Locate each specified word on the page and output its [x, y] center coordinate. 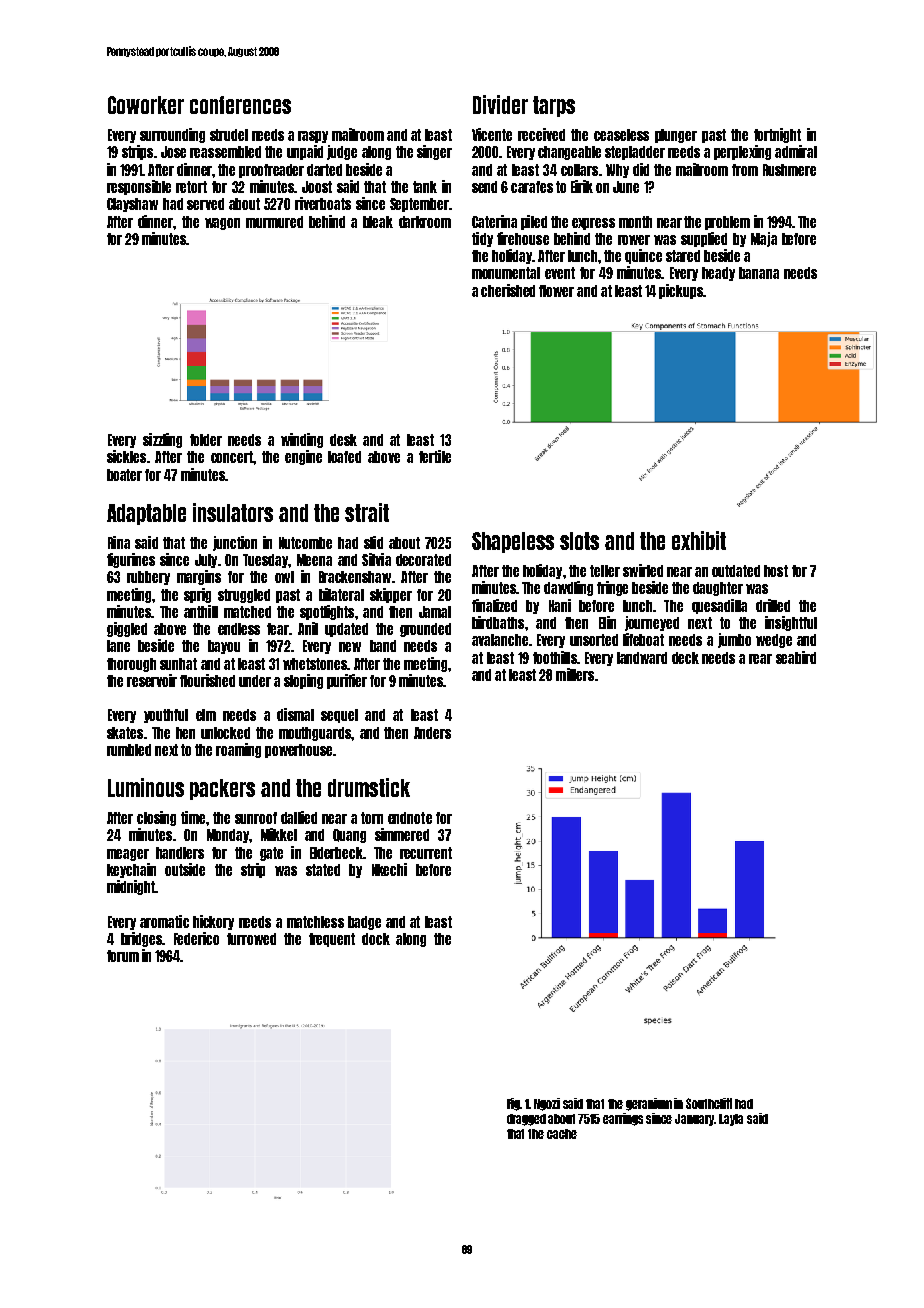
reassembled [225, 152]
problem [727, 223]
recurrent [426, 853]
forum [123, 956]
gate [271, 854]
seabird [796, 657]
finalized [494, 605]
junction [235, 543]
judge [342, 152]
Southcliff [709, 1103]
